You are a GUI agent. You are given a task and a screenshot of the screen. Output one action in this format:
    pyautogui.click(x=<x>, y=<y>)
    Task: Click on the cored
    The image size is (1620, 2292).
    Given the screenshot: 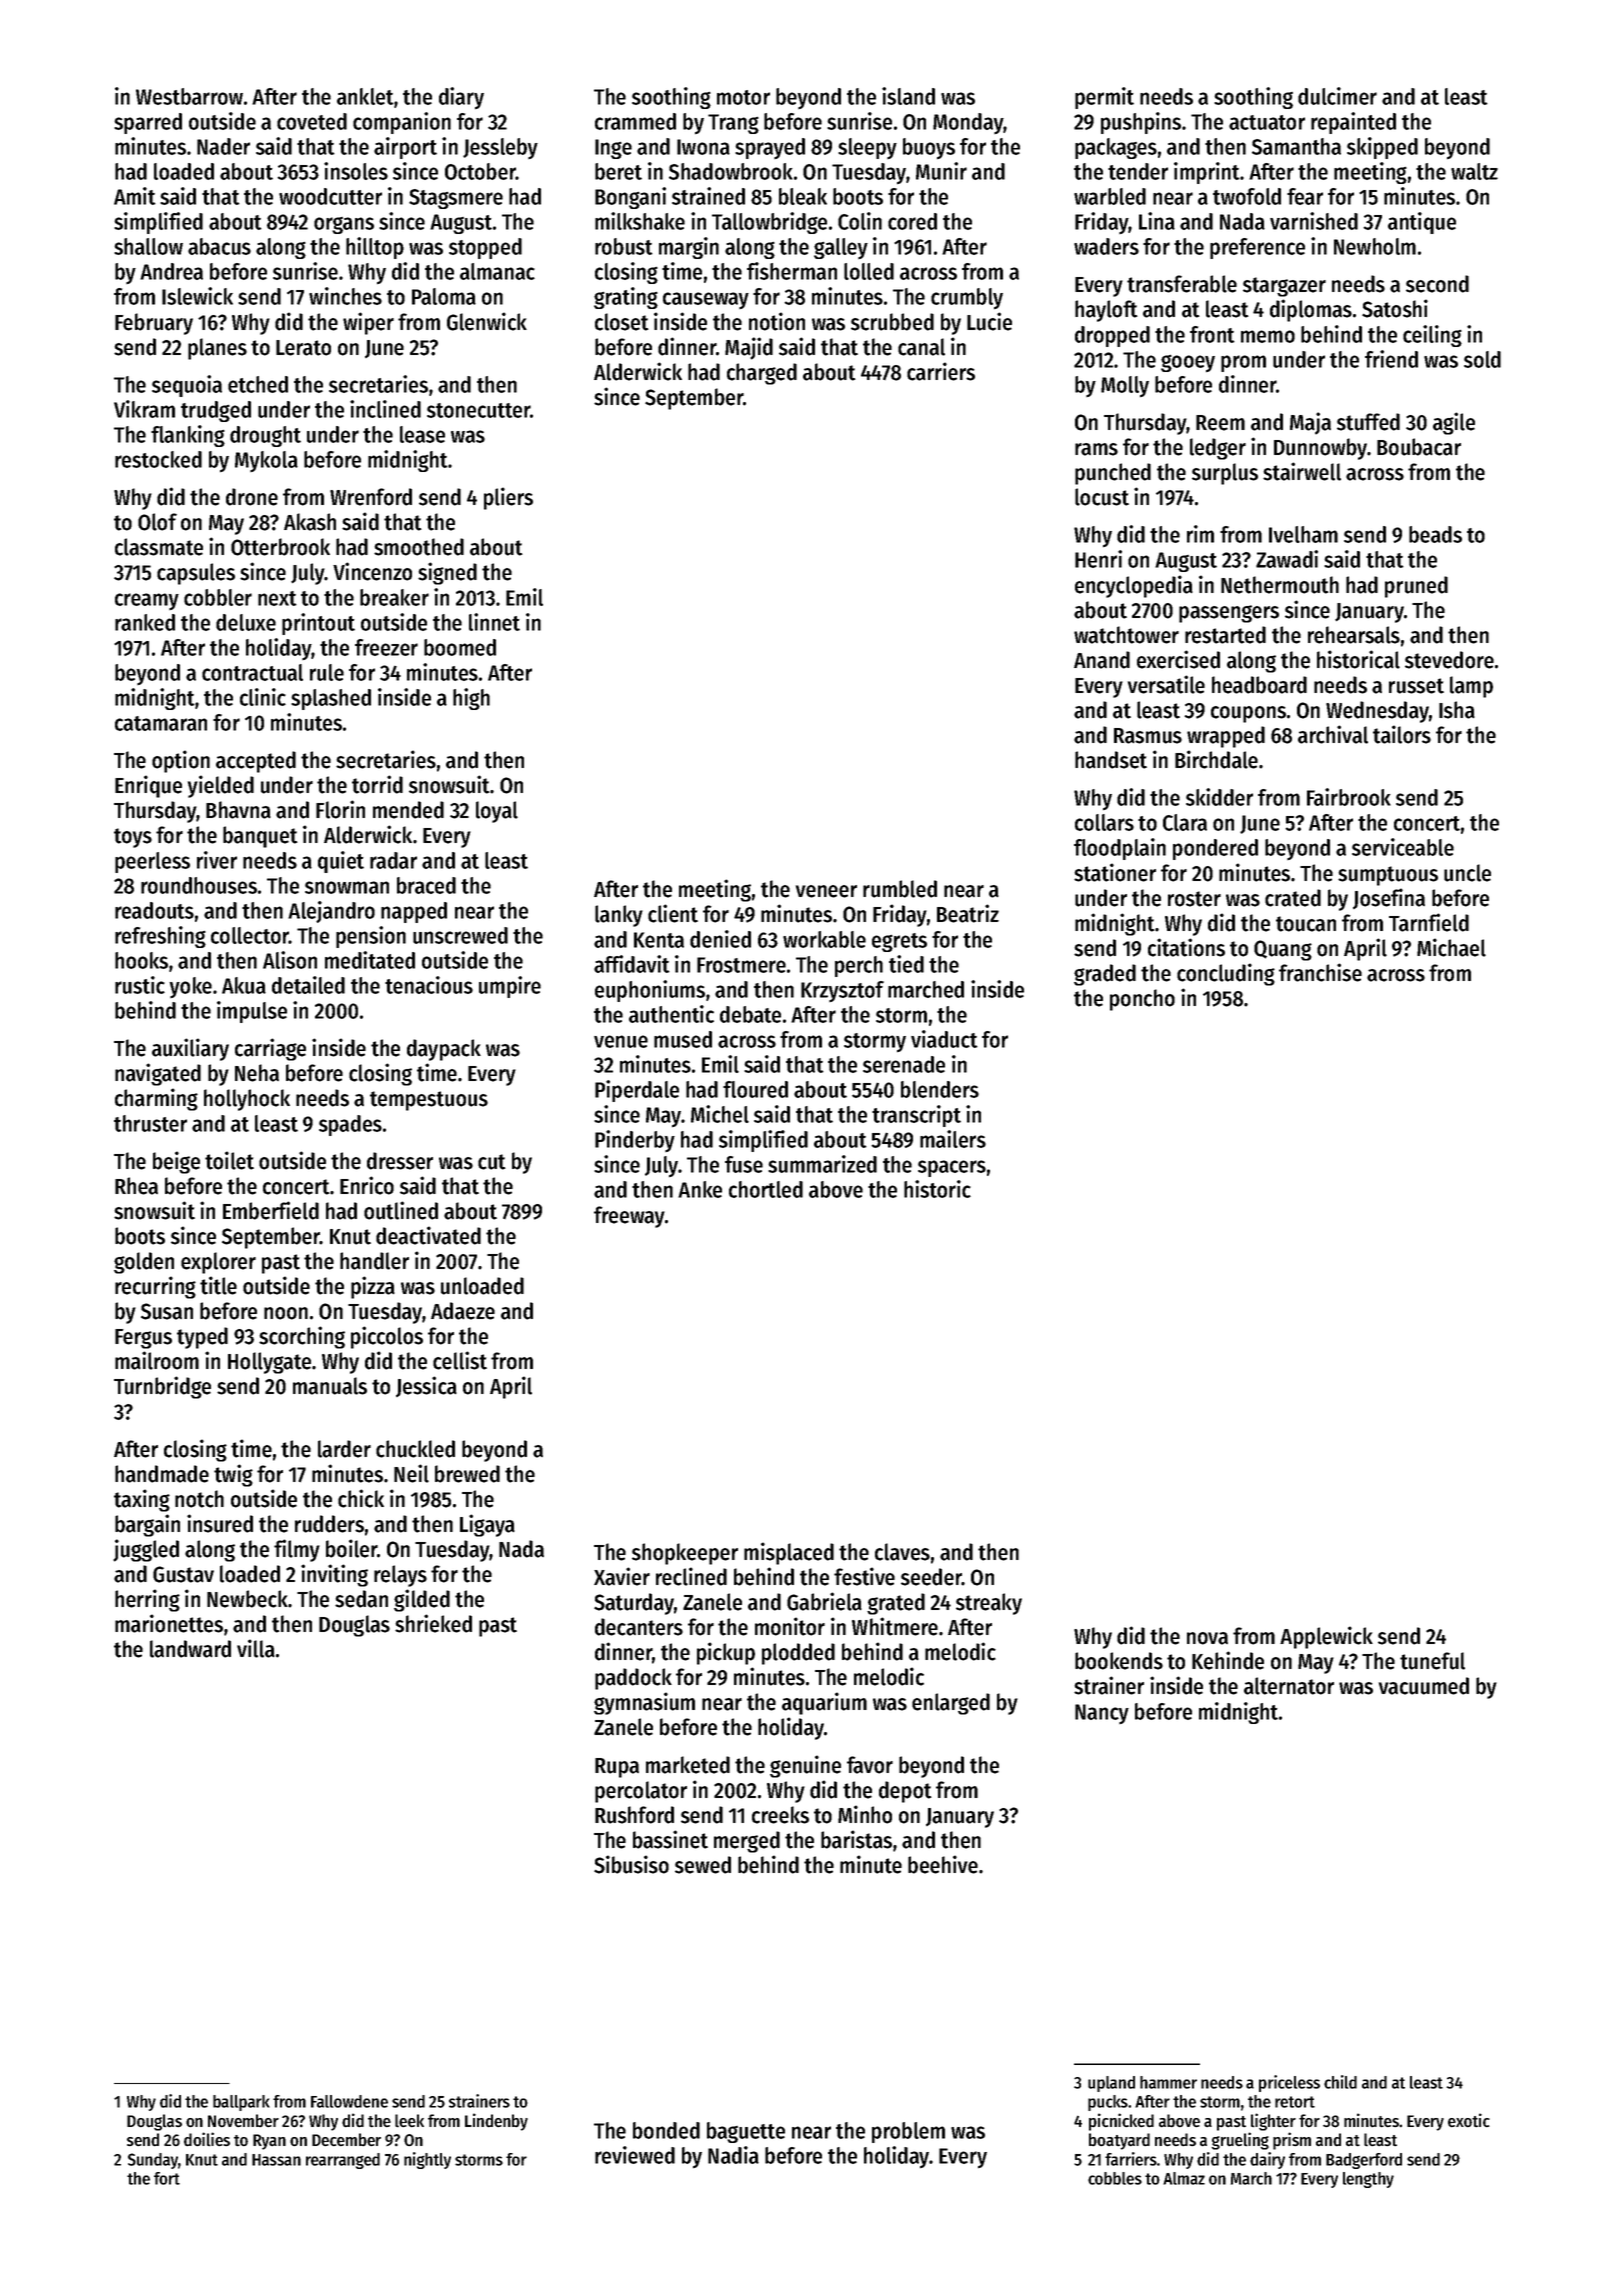 What is the action you would take?
    pyautogui.click(x=912, y=221)
